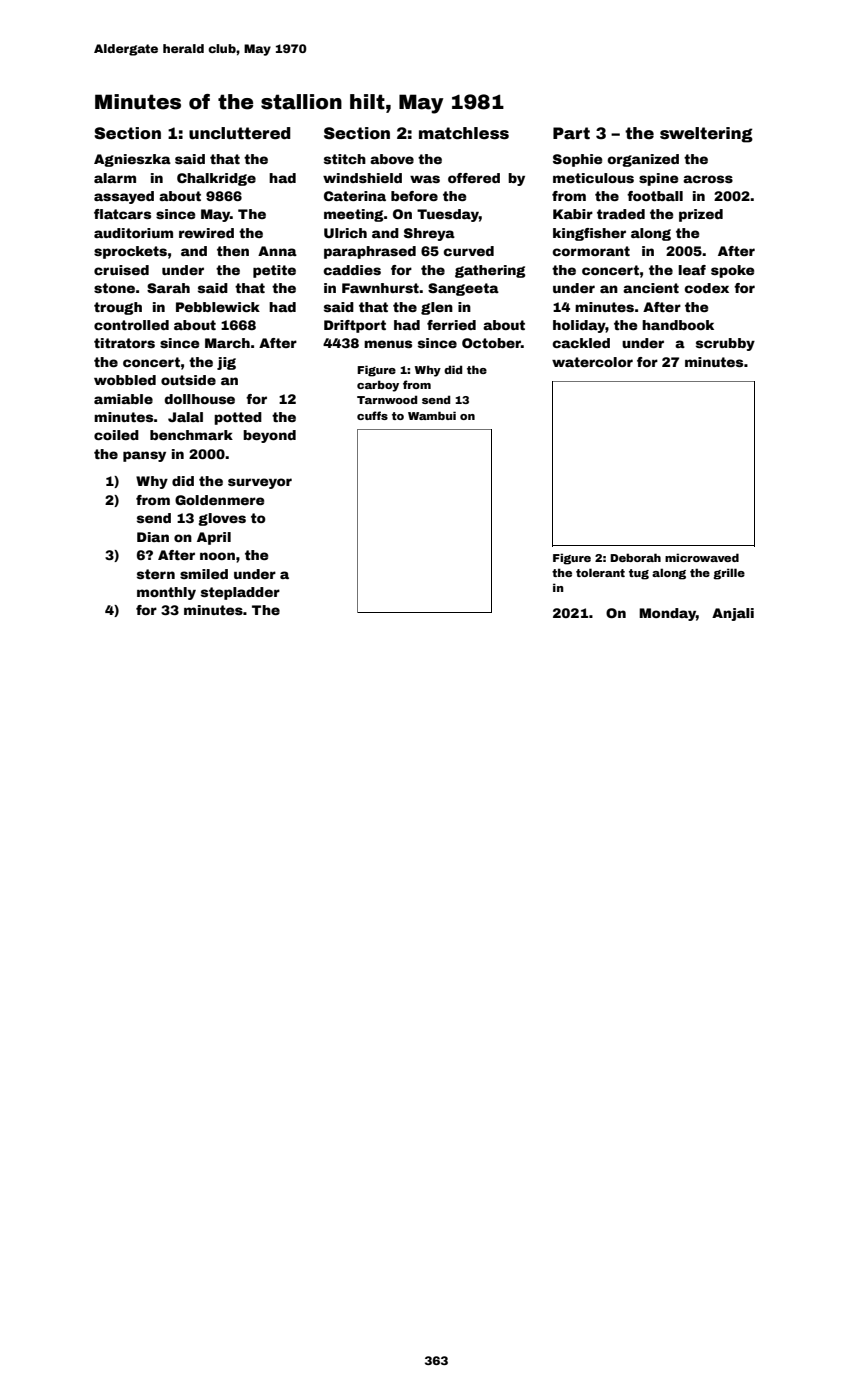 Image resolution: width=849 pixels, height=1400 pixels. I want to click on offered, so click(474, 178).
